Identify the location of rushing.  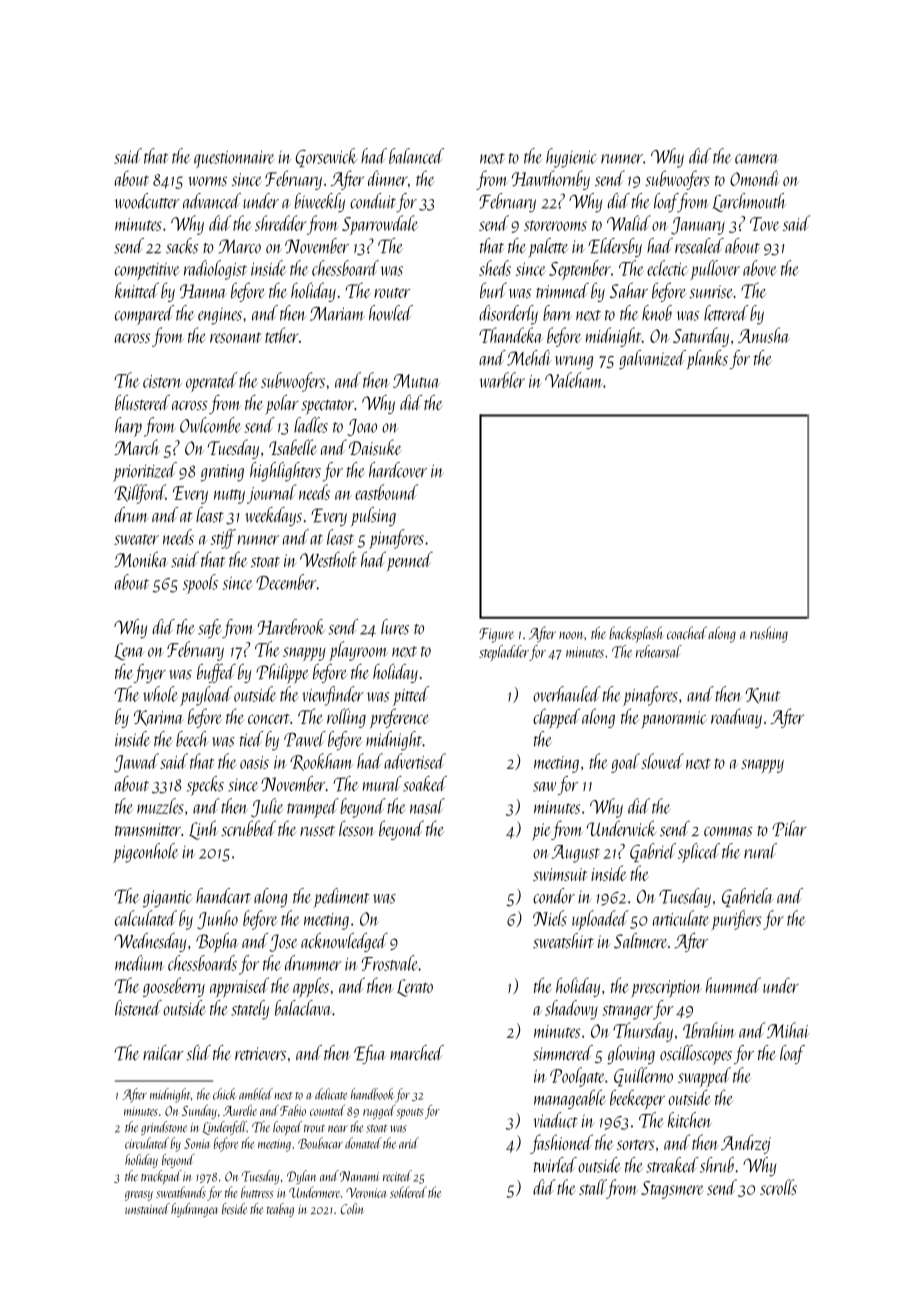
(769, 634).
